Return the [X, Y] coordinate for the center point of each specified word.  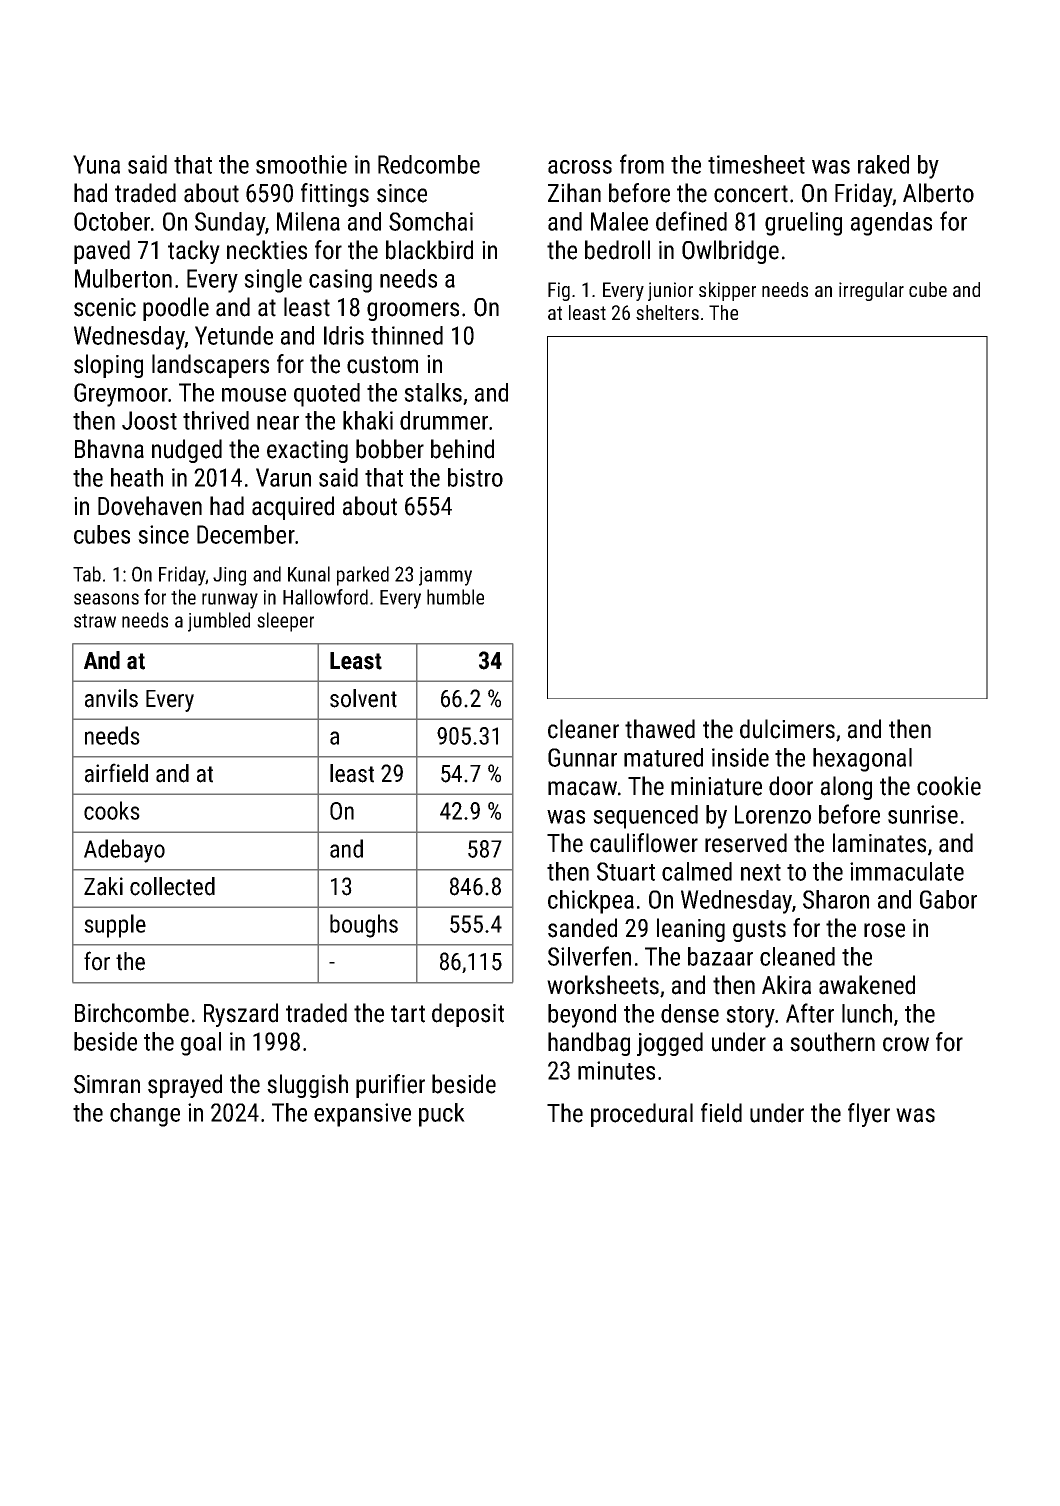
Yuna [96, 164]
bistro [475, 477]
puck [442, 1115]
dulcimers [787, 729]
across [580, 167]
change [145, 1115]
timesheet [756, 164]
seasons [106, 599]
